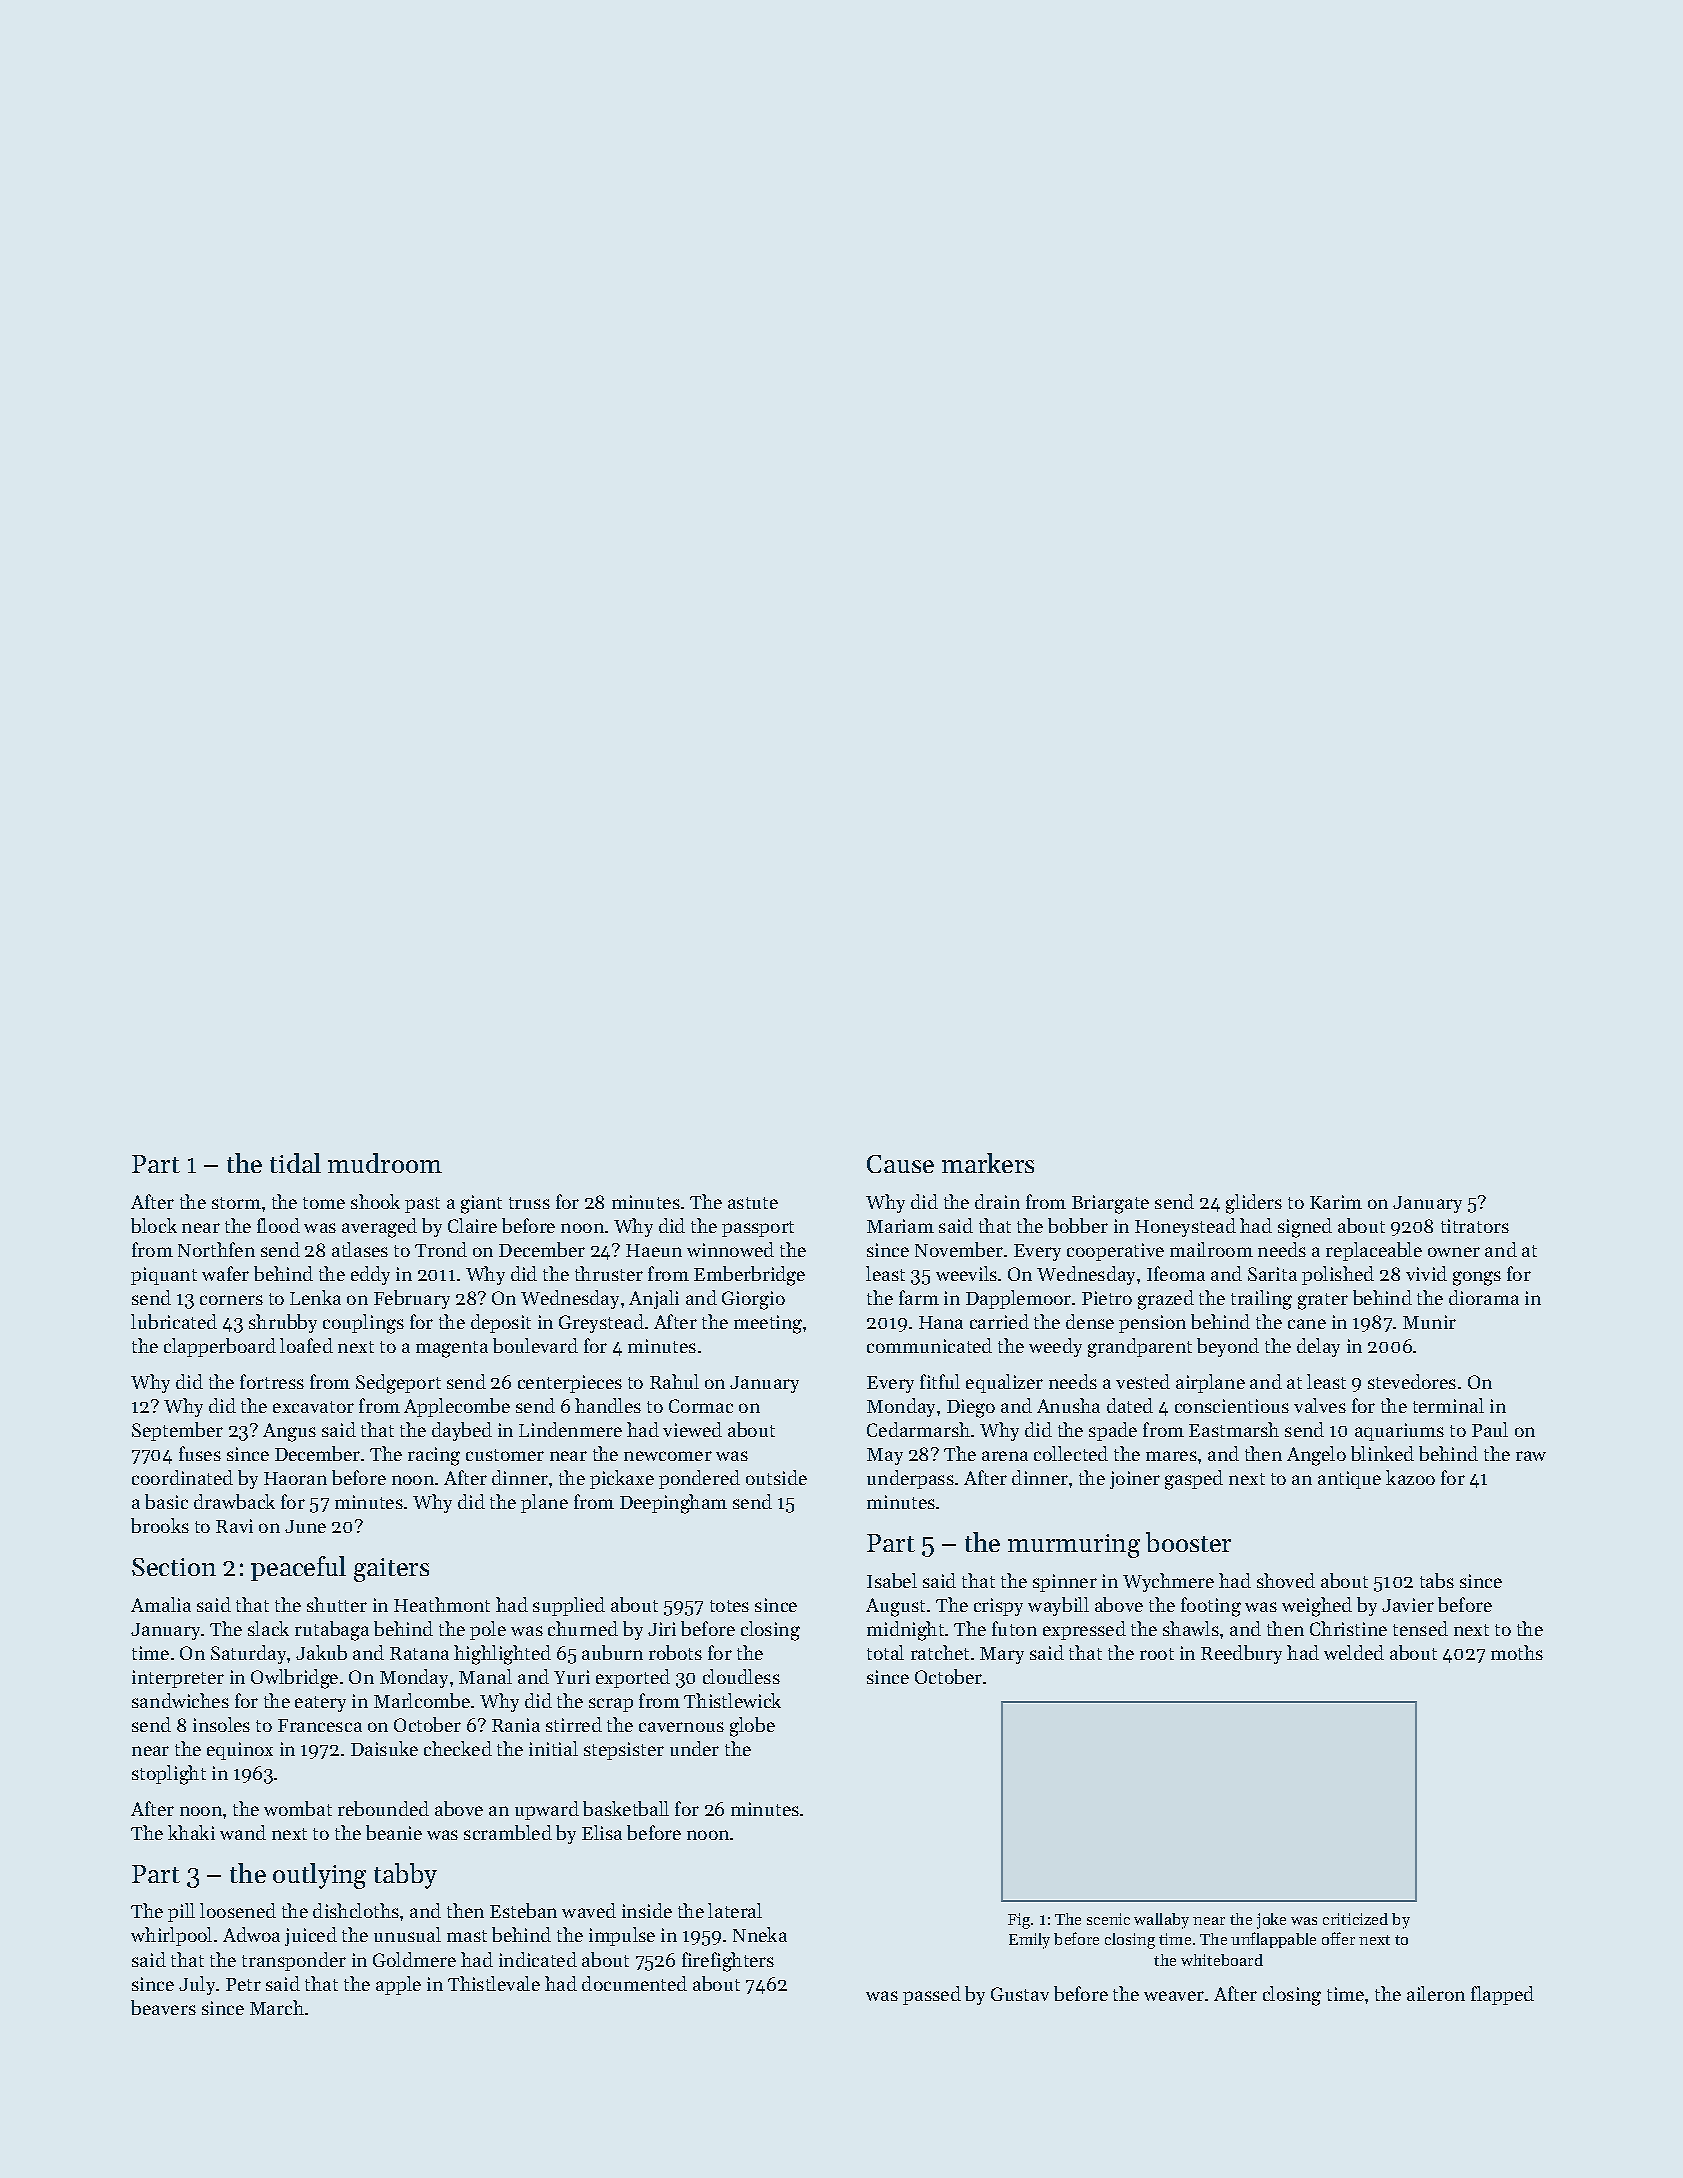 Image resolution: width=1683 pixels, height=2178 pixels. I want to click on Munir, so click(1429, 1322).
